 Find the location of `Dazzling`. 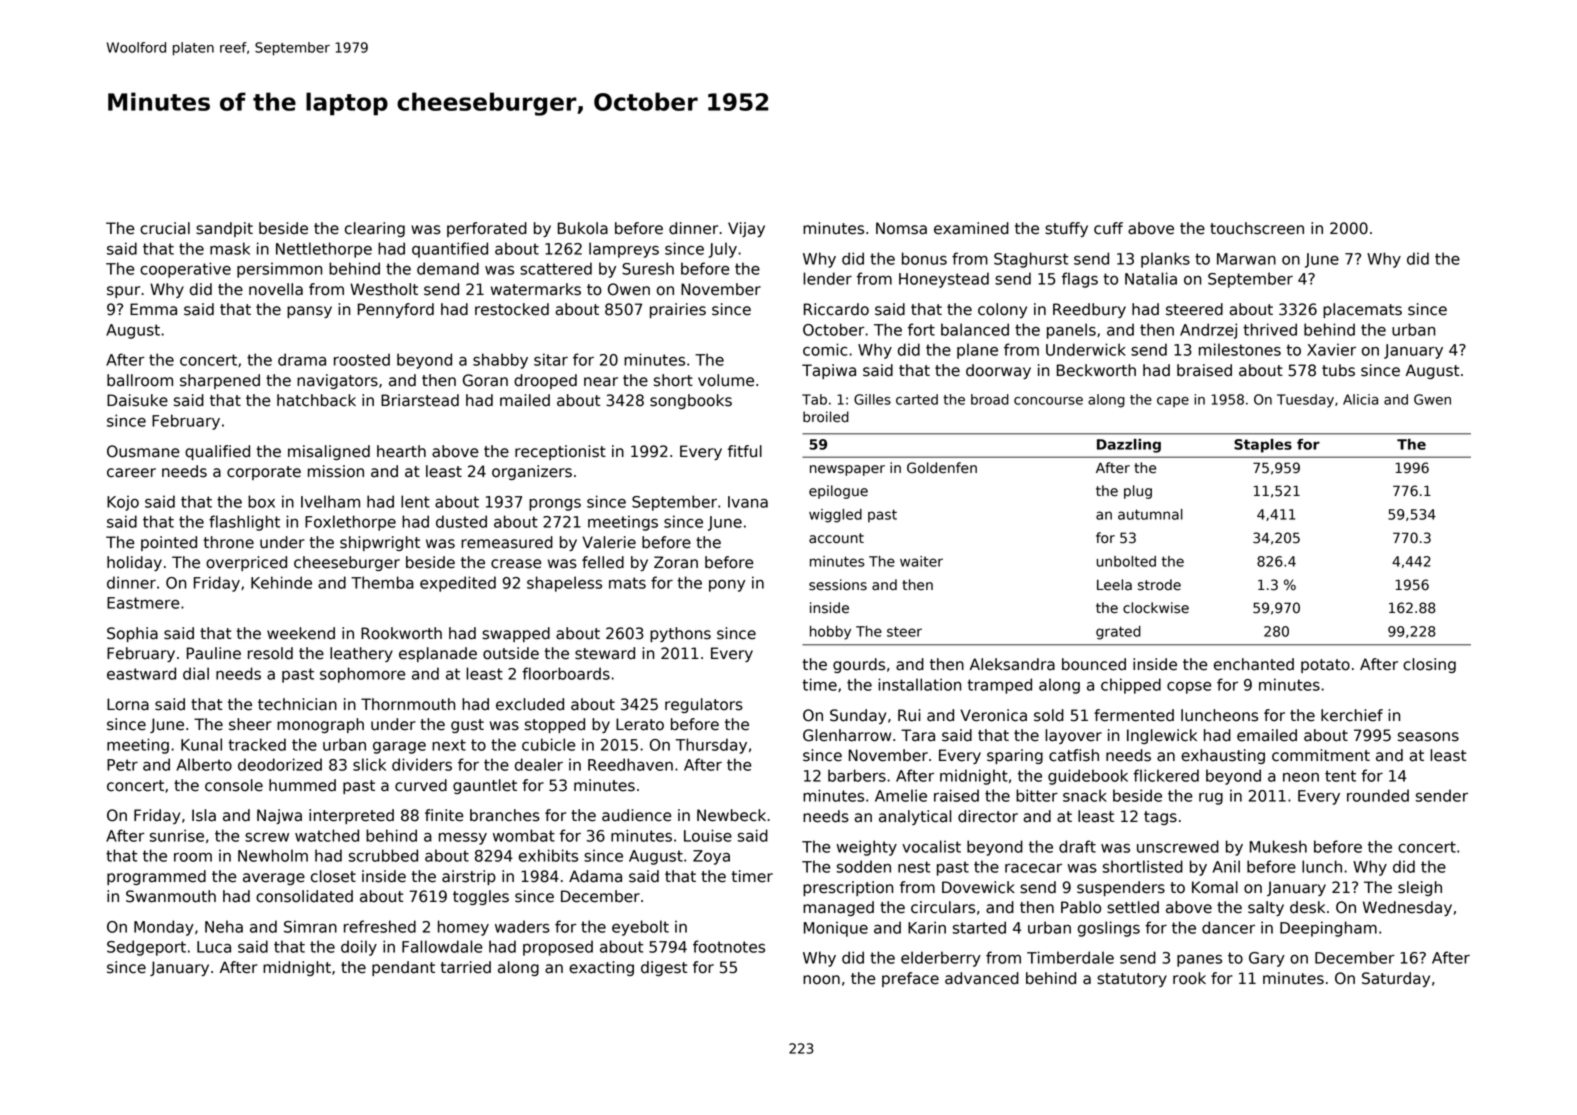

Dazzling is located at coordinates (1129, 446).
